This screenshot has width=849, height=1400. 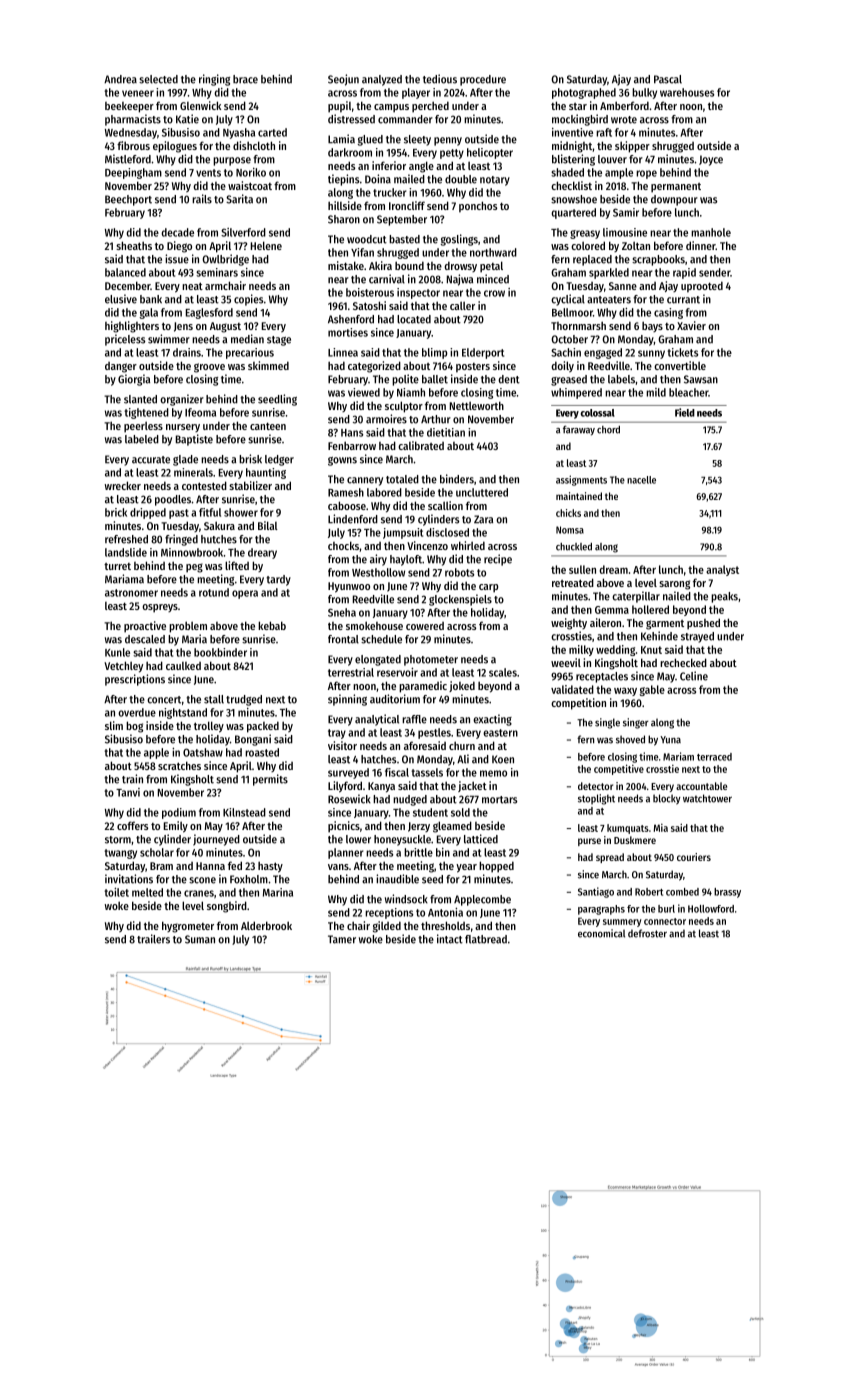 I want to click on competitive, so click(x=619, y=769).
